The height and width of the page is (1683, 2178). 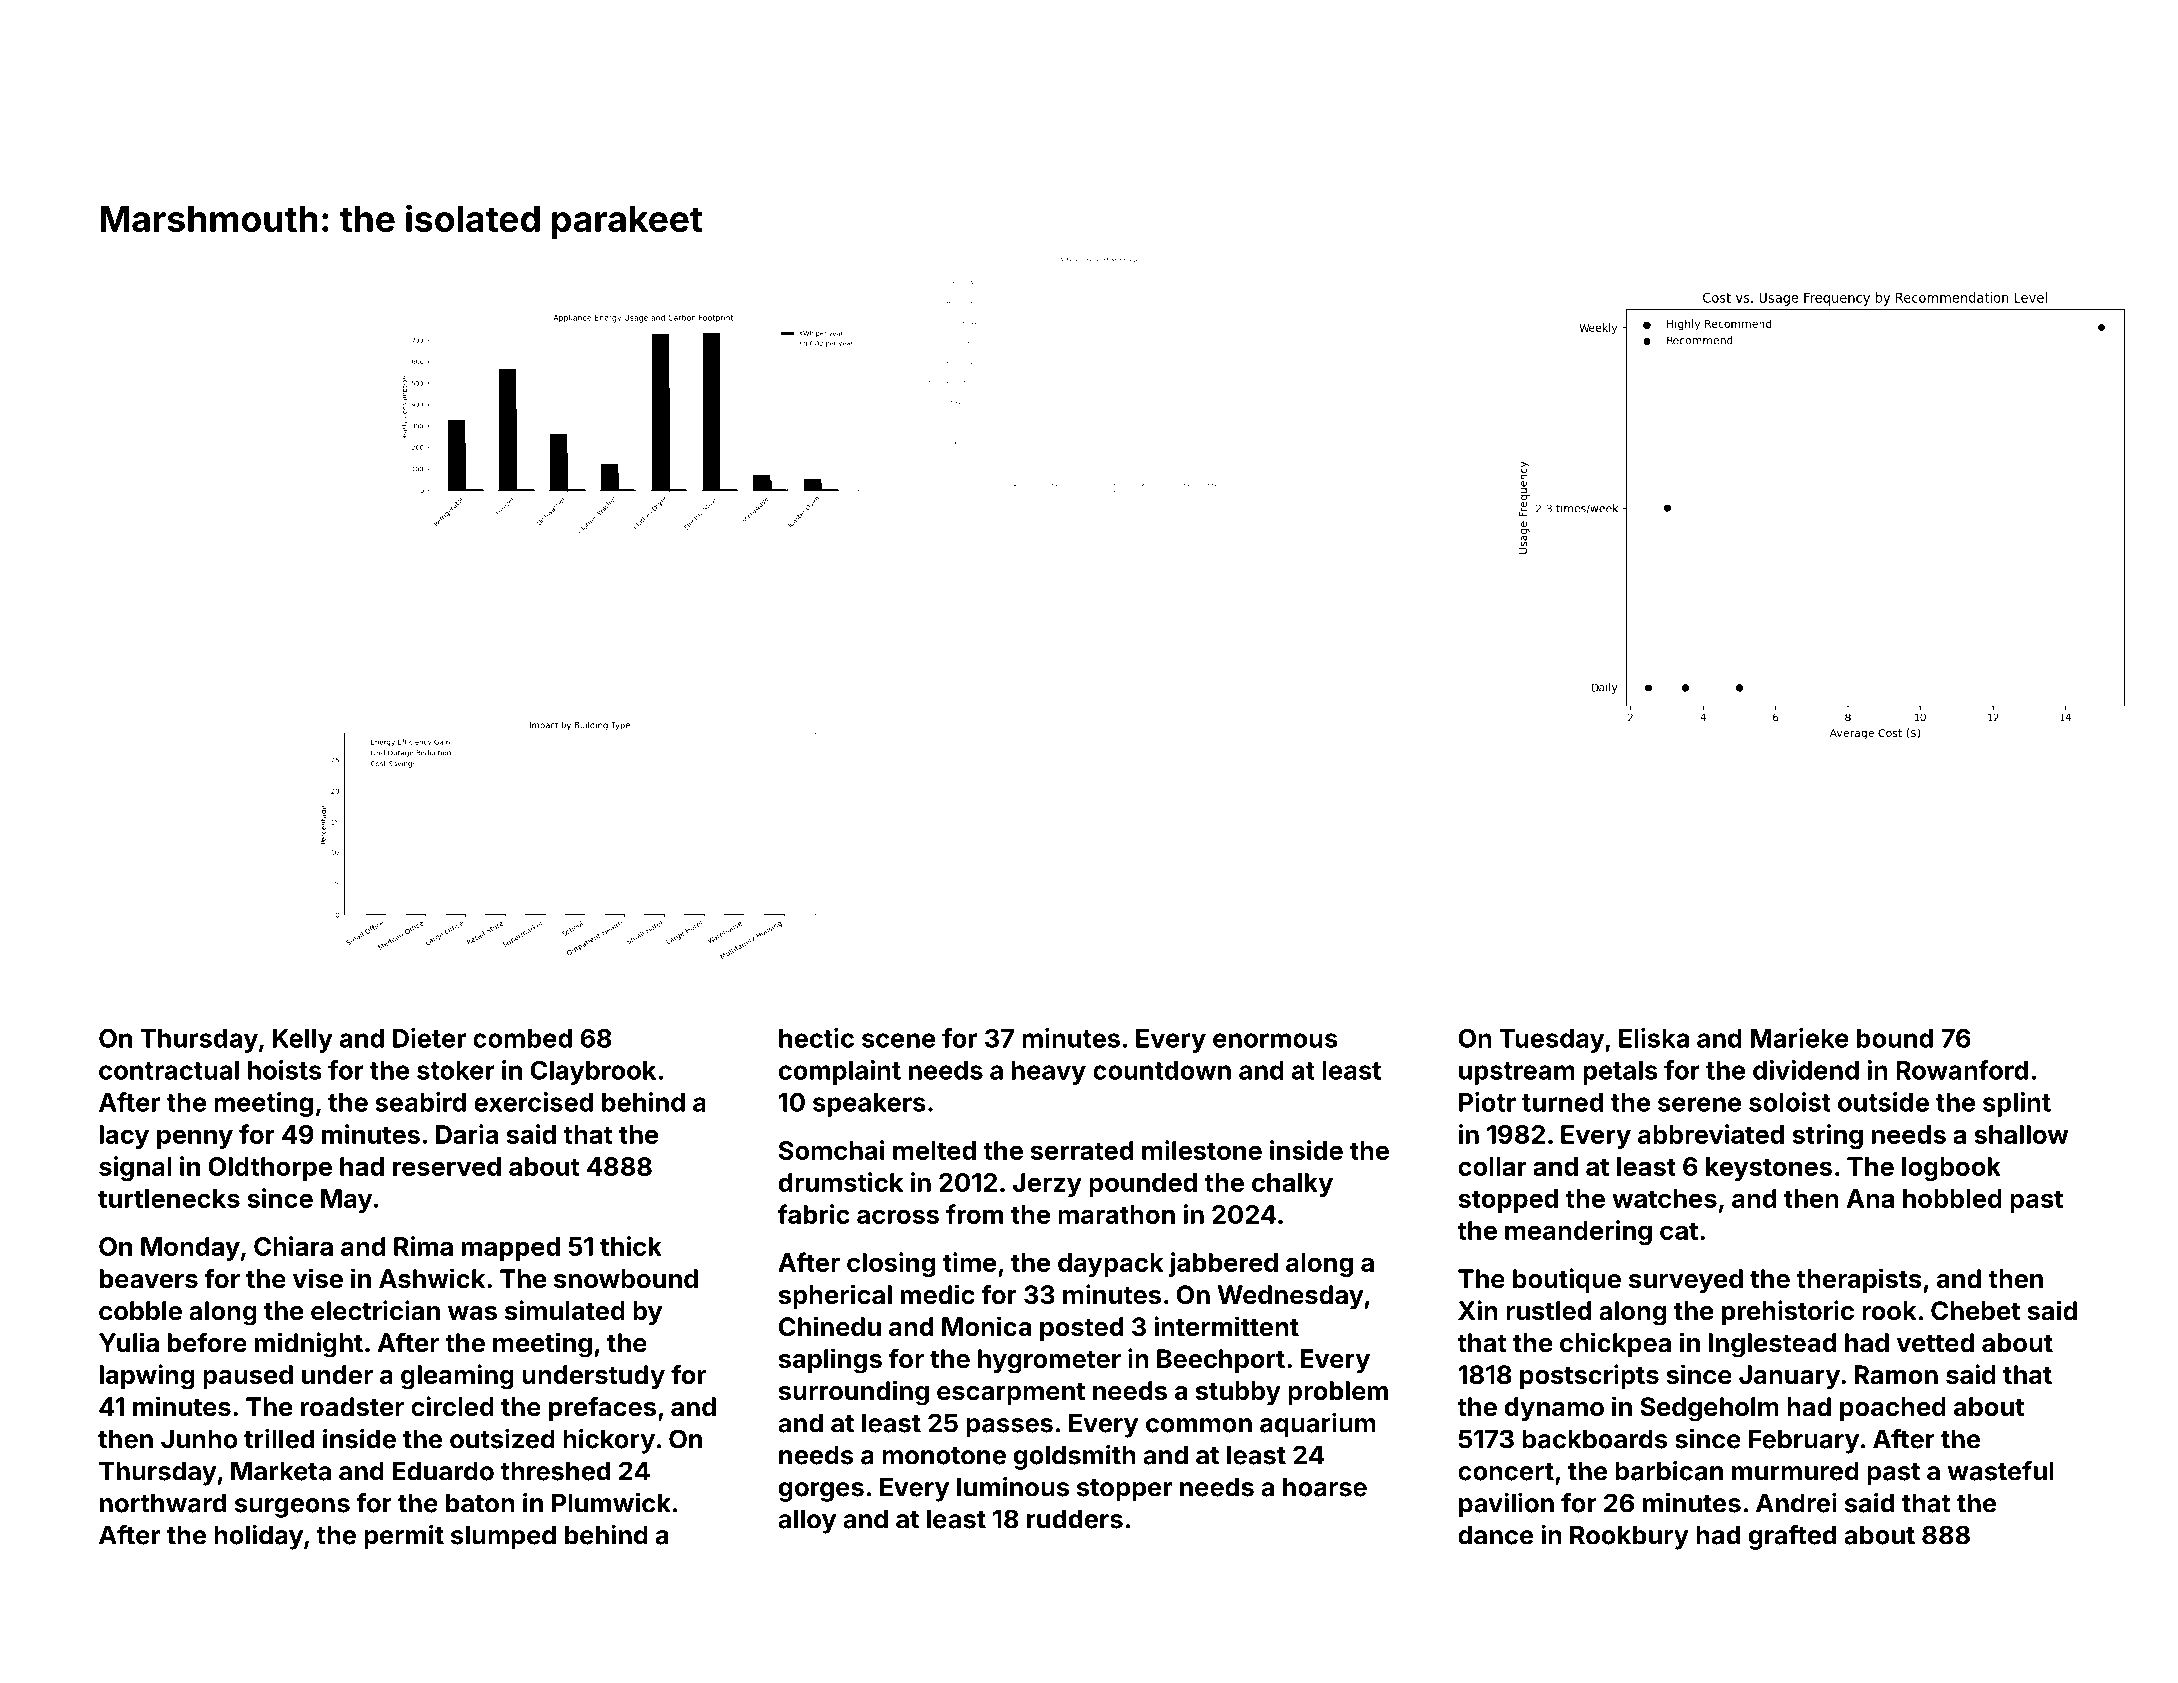 What do you see at coordinates (522, 1038) in the page?
I see `combed` at bounding box center [522, 1038].
